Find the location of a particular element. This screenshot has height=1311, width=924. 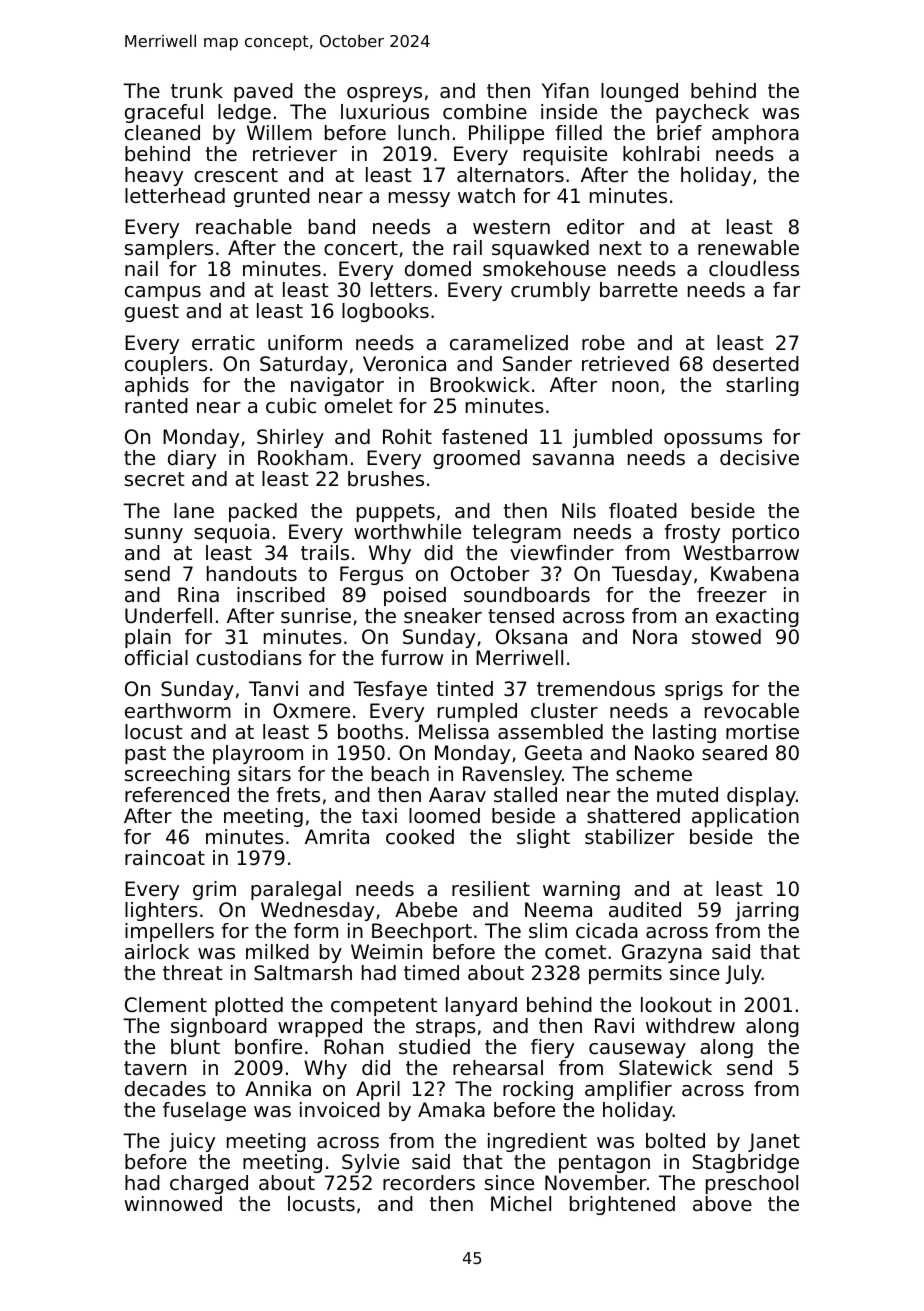

Shirley is located at coordinates (290, 438).
